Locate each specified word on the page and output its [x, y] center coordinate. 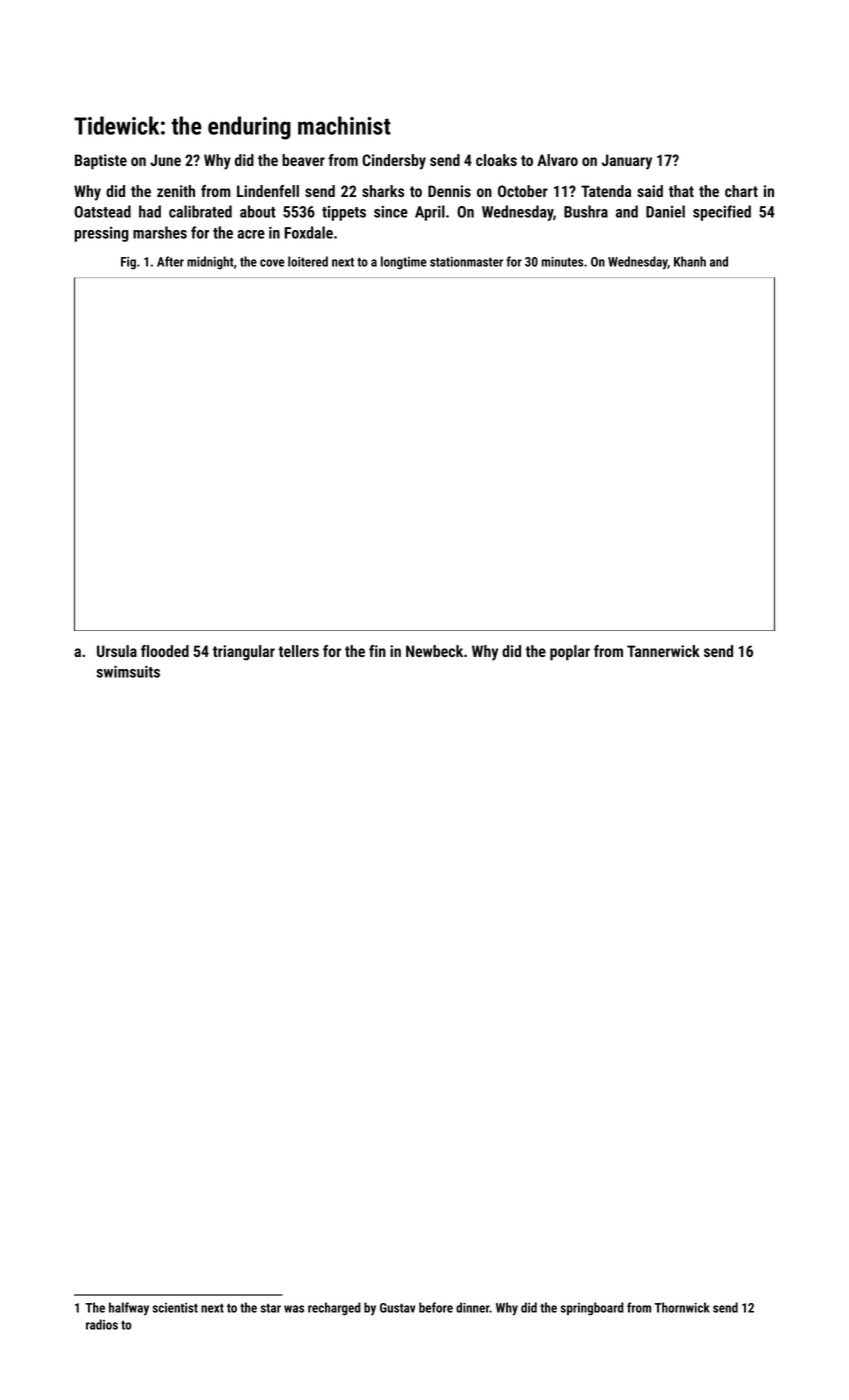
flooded [165, 651]
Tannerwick [663, 651]
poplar [570, 653]
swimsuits [128, 671]
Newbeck [434, 651]
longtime [404, 263]
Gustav [398, 1308]
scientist [175, 1308]
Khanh [690, 261]
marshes [160, 232]
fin [377, 651]
